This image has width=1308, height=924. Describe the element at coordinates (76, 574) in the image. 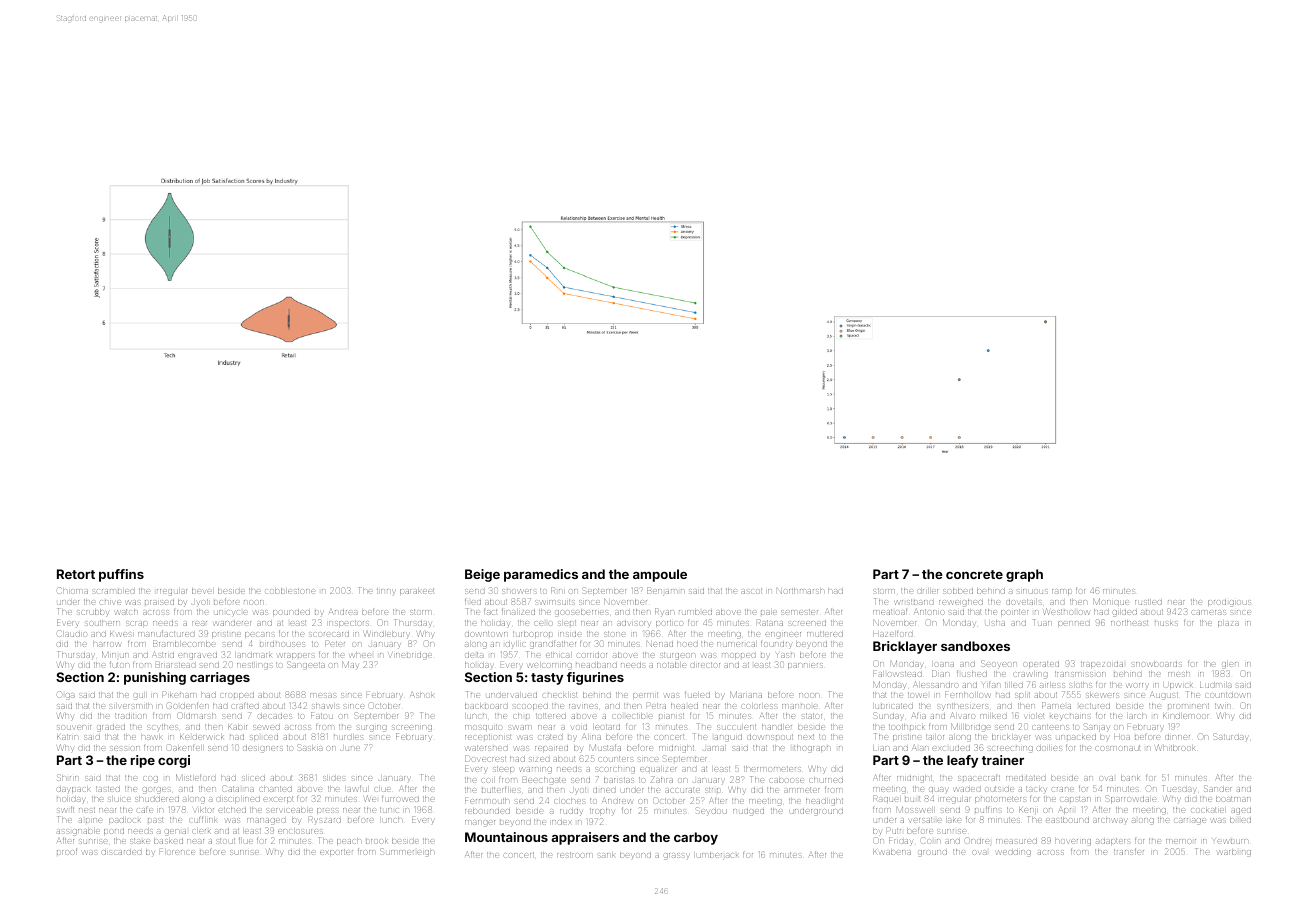

I see `Retort` at that location.
